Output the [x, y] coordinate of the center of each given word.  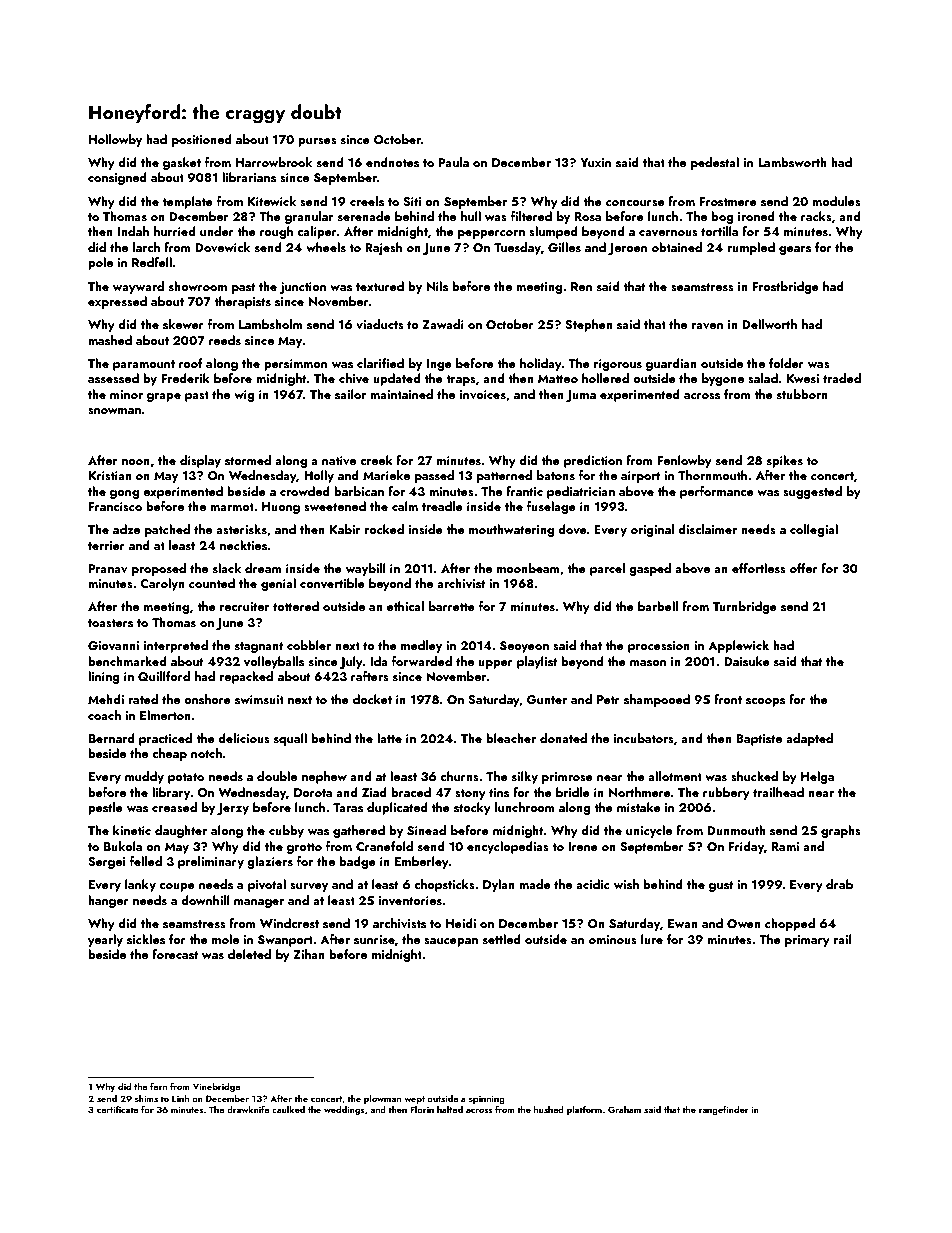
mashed [110, 340]
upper [495, 664]
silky [525, 777]
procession [659, 647]
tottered [296, 606]
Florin [422, 1109]
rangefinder [723, 1110]
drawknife [248, 1109]
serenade [364, 216]
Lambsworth [792, 162]
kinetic [132, 830]
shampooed [657, 700]
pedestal [715, 163]
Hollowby [115, 140]
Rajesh [383, 248]
